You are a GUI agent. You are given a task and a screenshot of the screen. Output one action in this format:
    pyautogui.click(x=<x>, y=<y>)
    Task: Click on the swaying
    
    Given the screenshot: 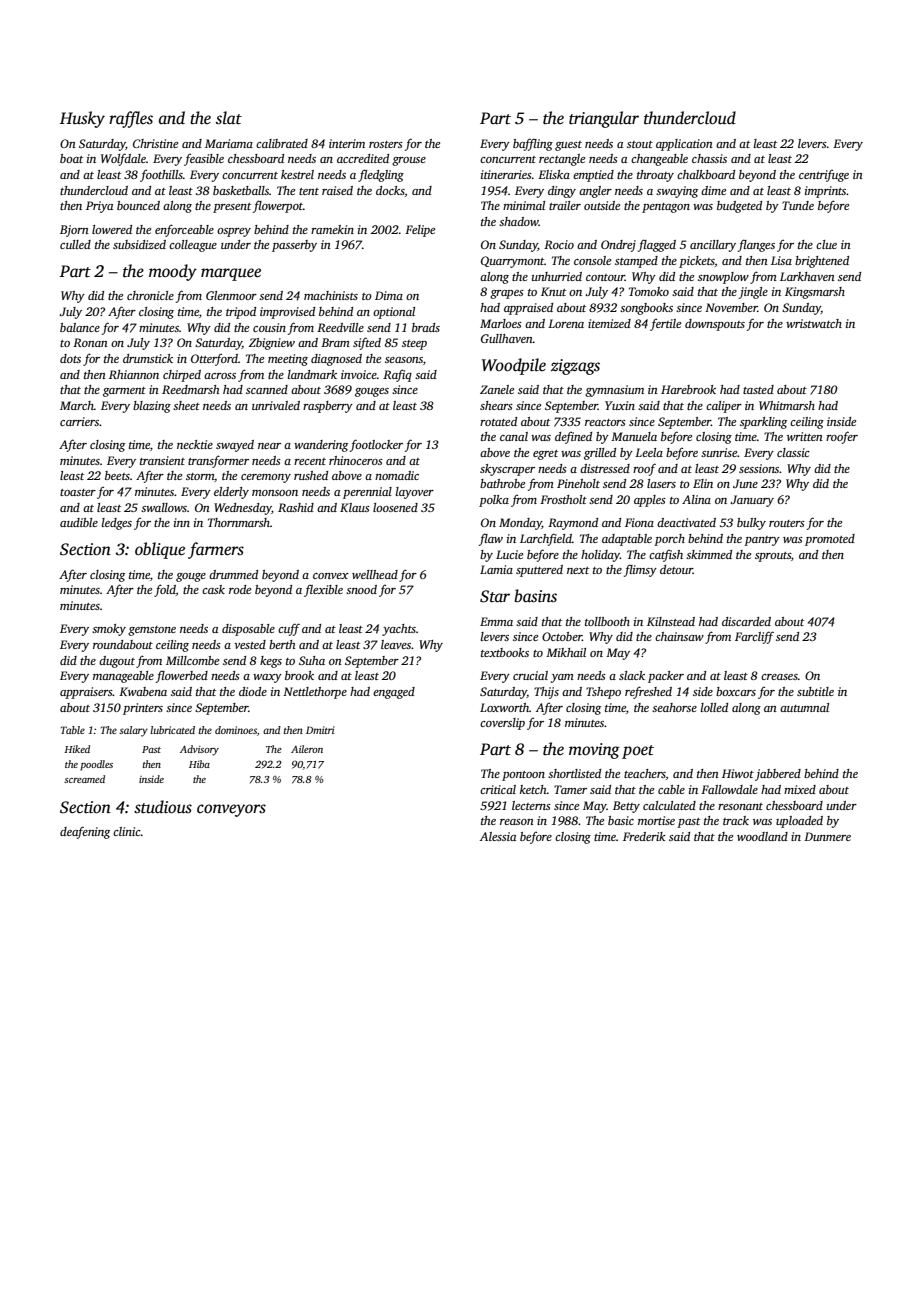 What is the action you would take?
    pyautogui.click(x=677, y=192)
